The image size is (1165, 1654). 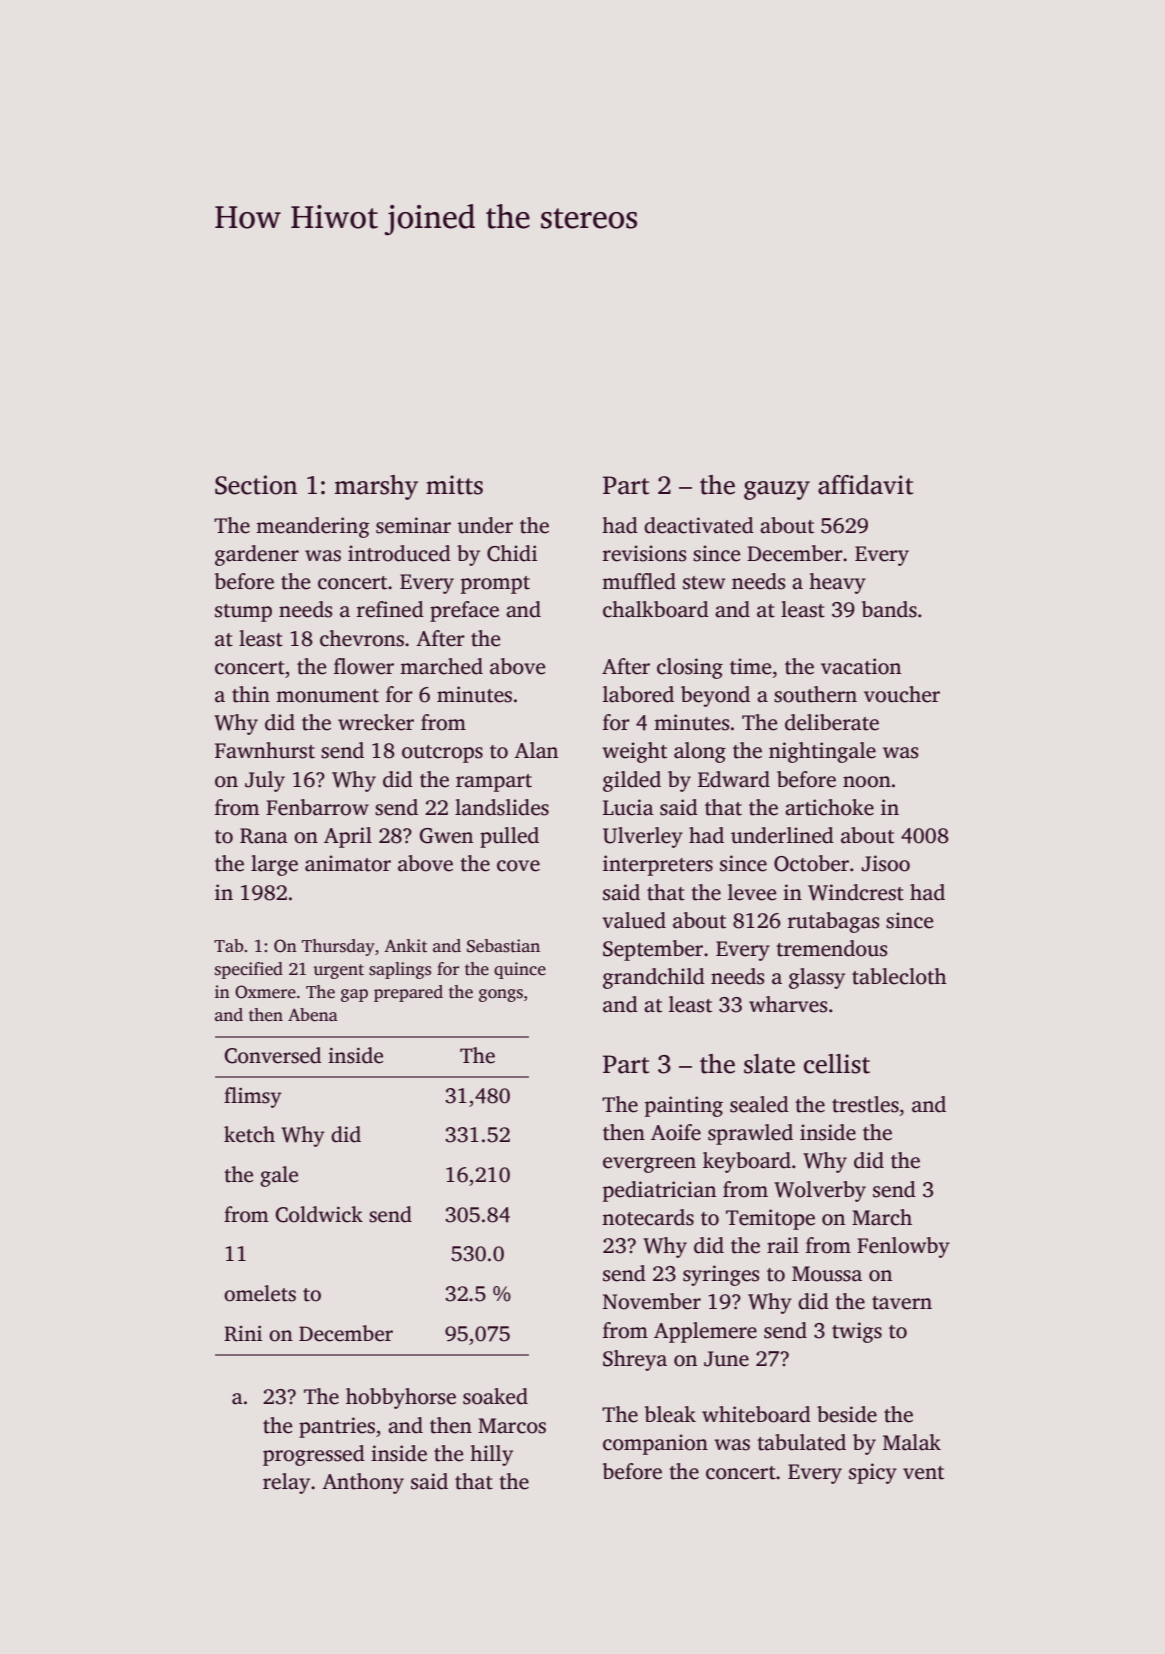 What do you see at coordinates (495, 585) in the screenshot?
I see `prompt` at bounding box center [495, 585].
